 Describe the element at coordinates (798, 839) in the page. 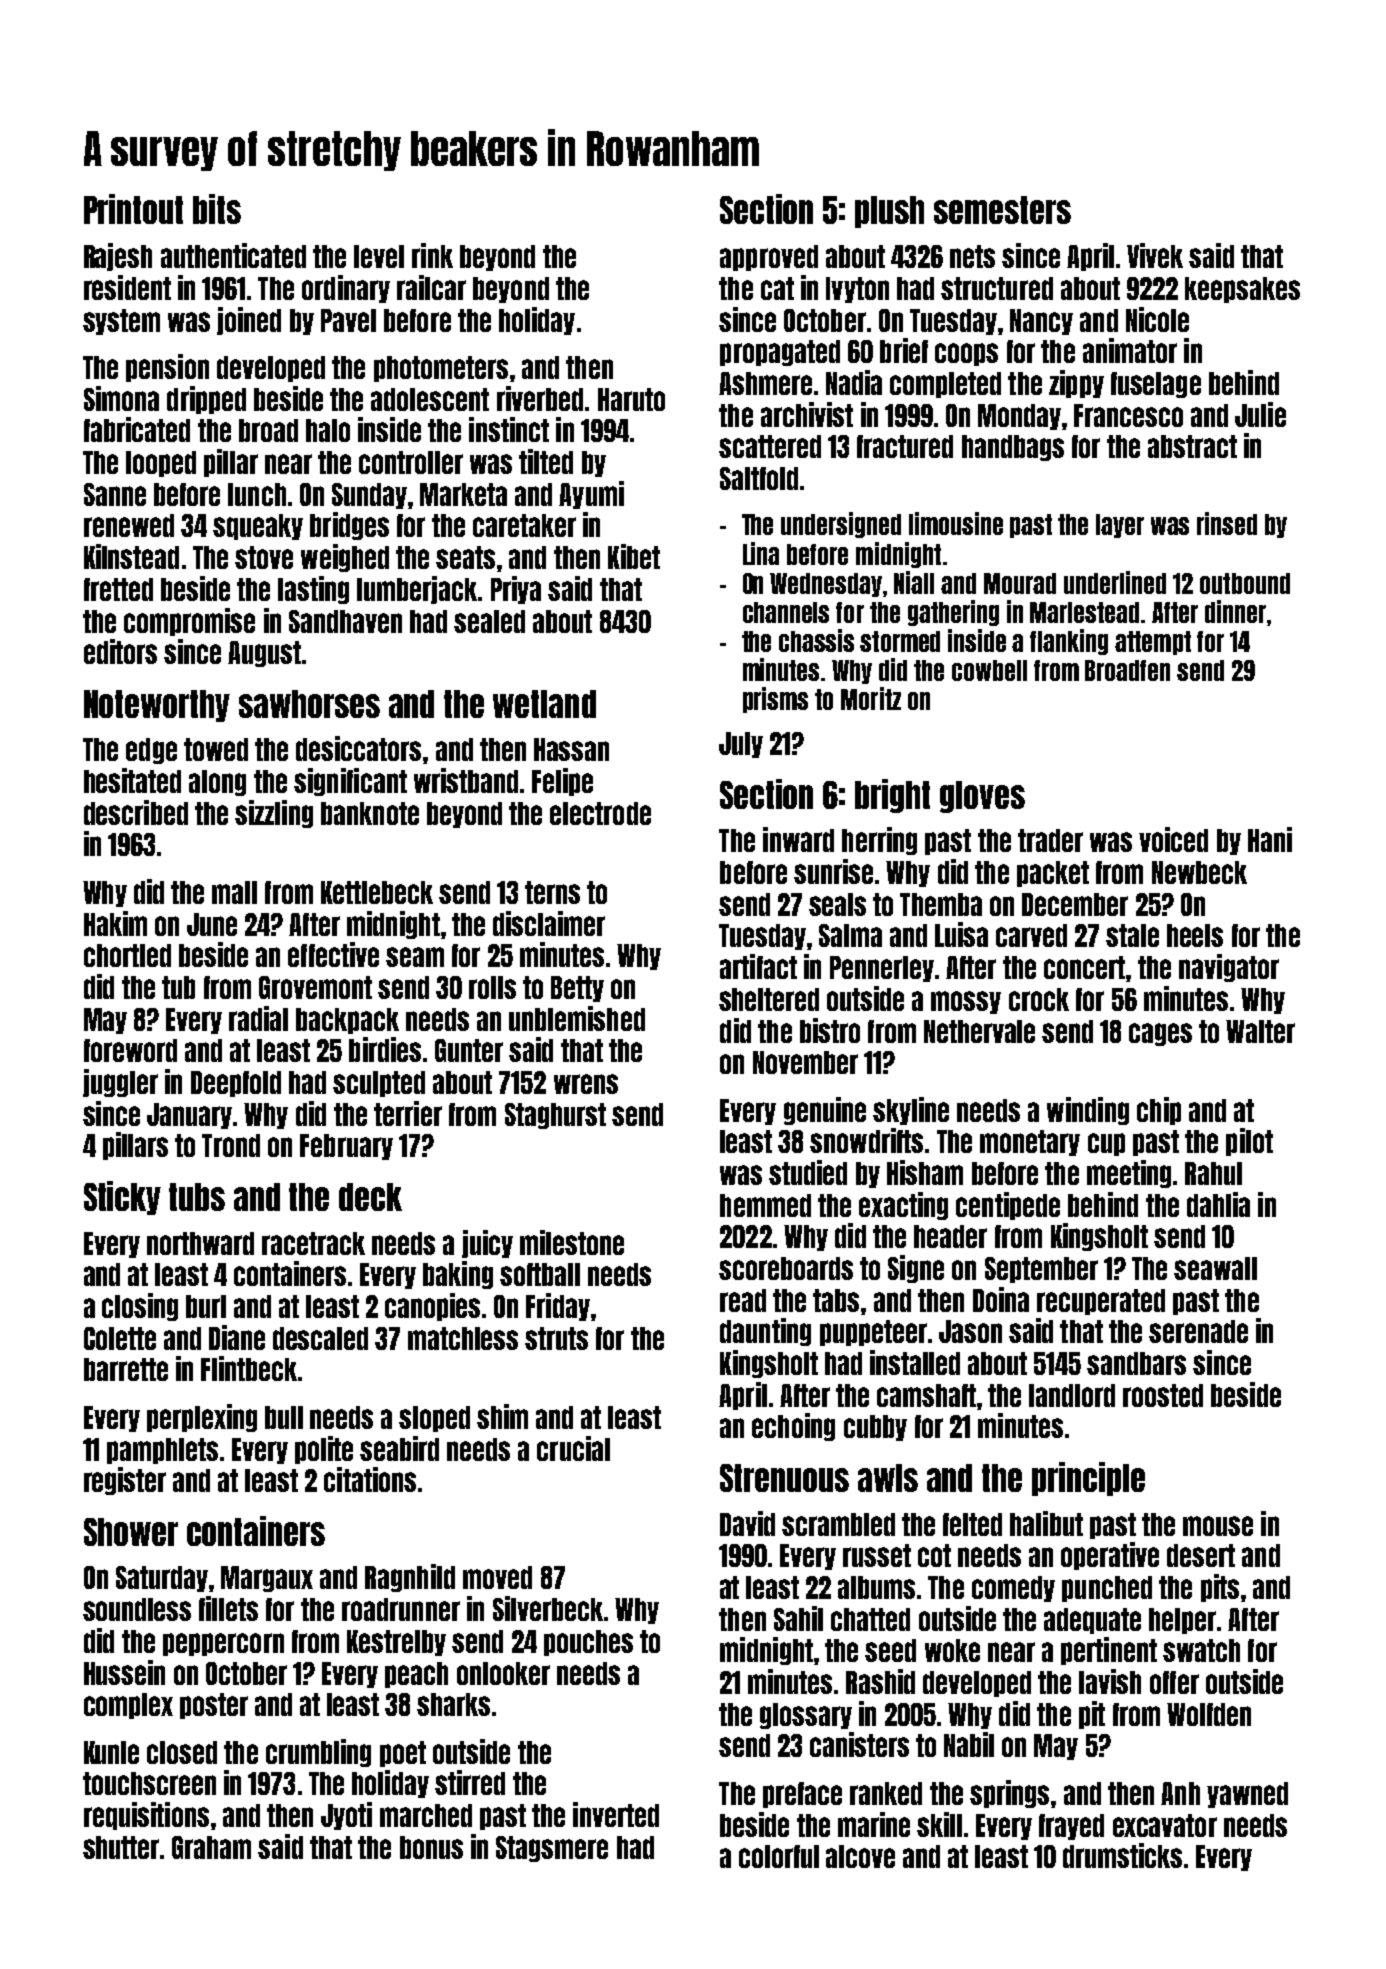

I see `inward` at that location.
